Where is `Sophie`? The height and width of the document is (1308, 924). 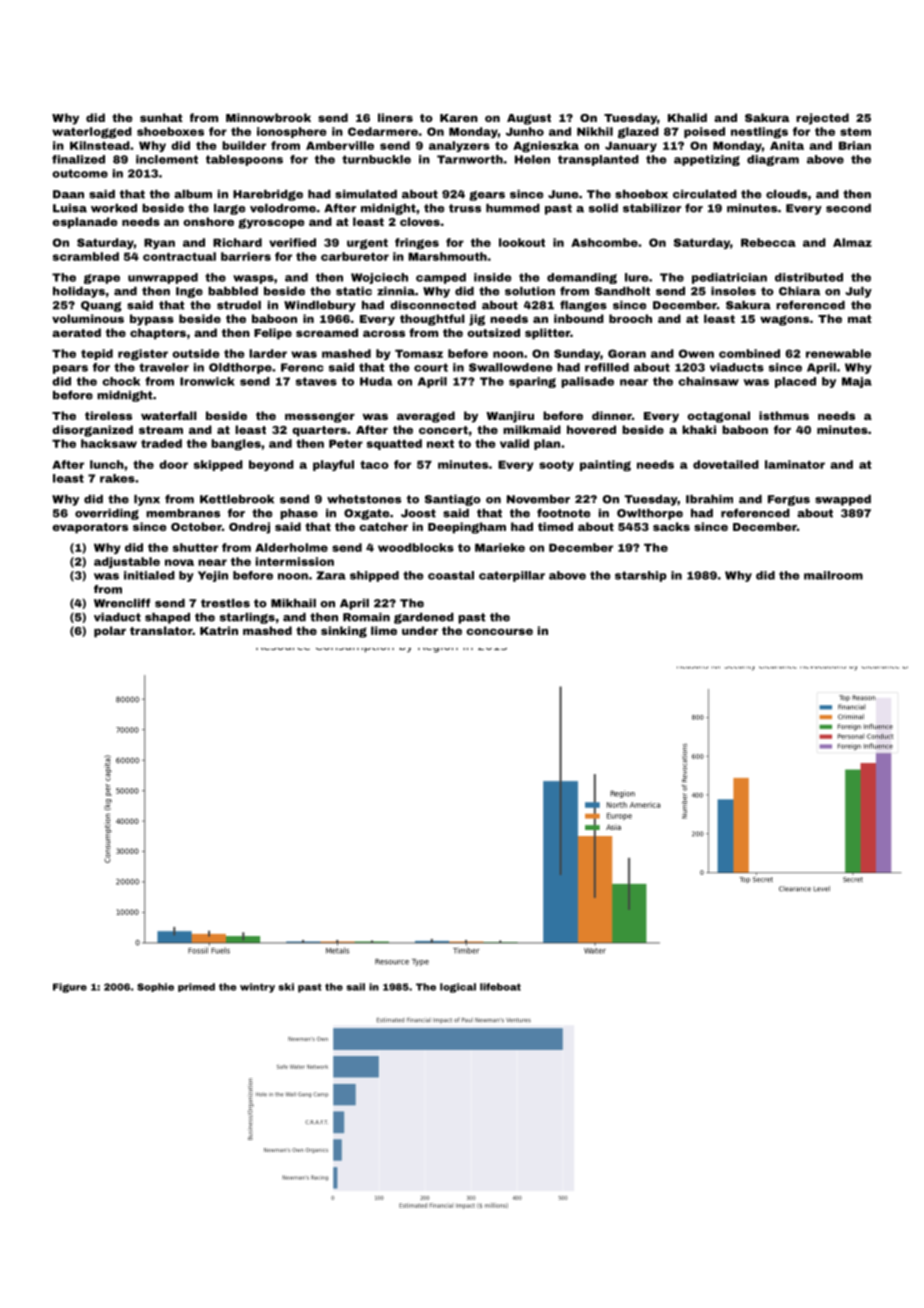 Sophie is located at coordinates (155, 987).
